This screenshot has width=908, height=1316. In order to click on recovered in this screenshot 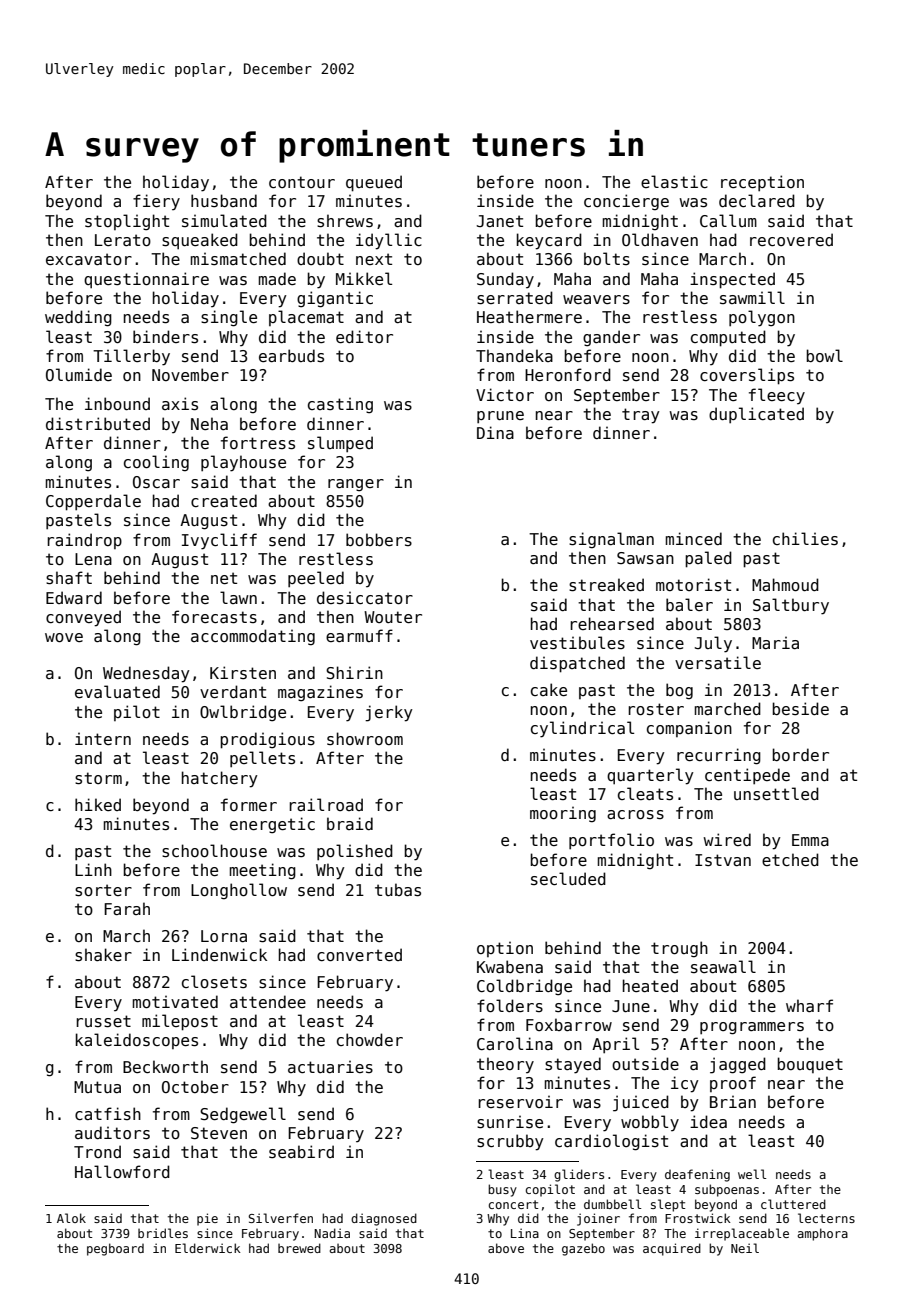, I will do `click(791, 239)`.
